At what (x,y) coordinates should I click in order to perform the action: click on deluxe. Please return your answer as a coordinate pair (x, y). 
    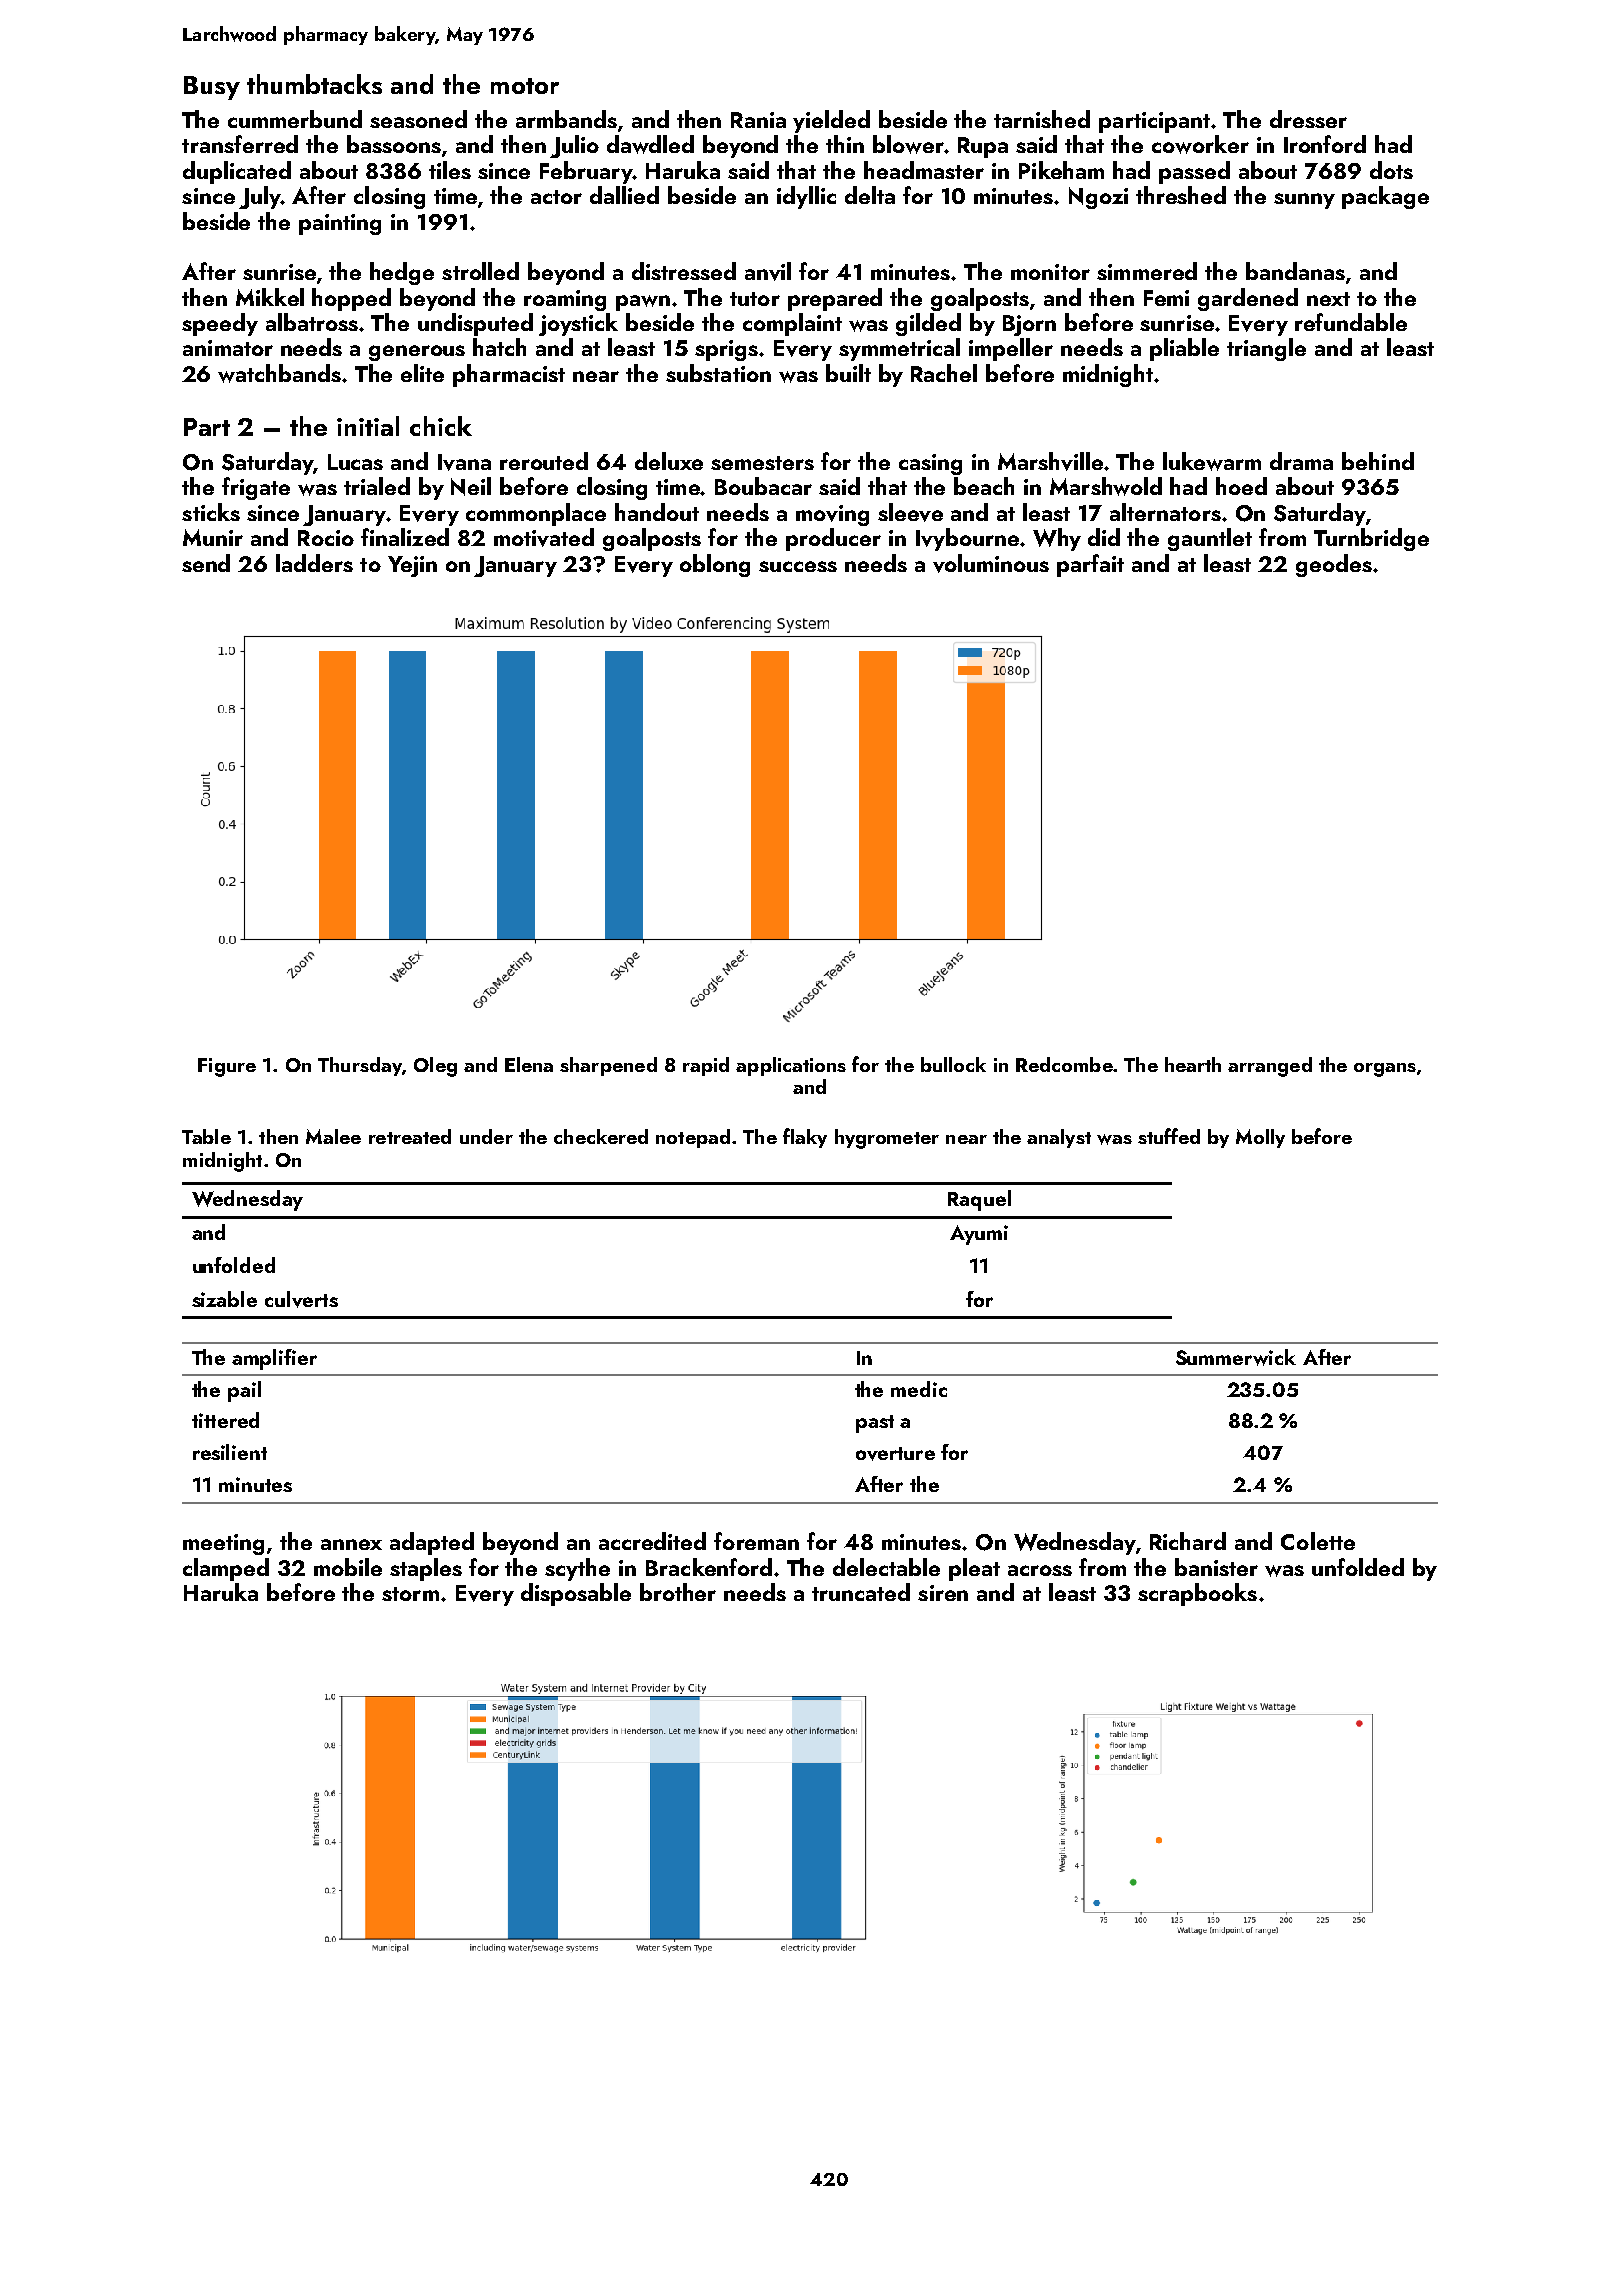
    Looking at the image, I should click on (669, 461).
